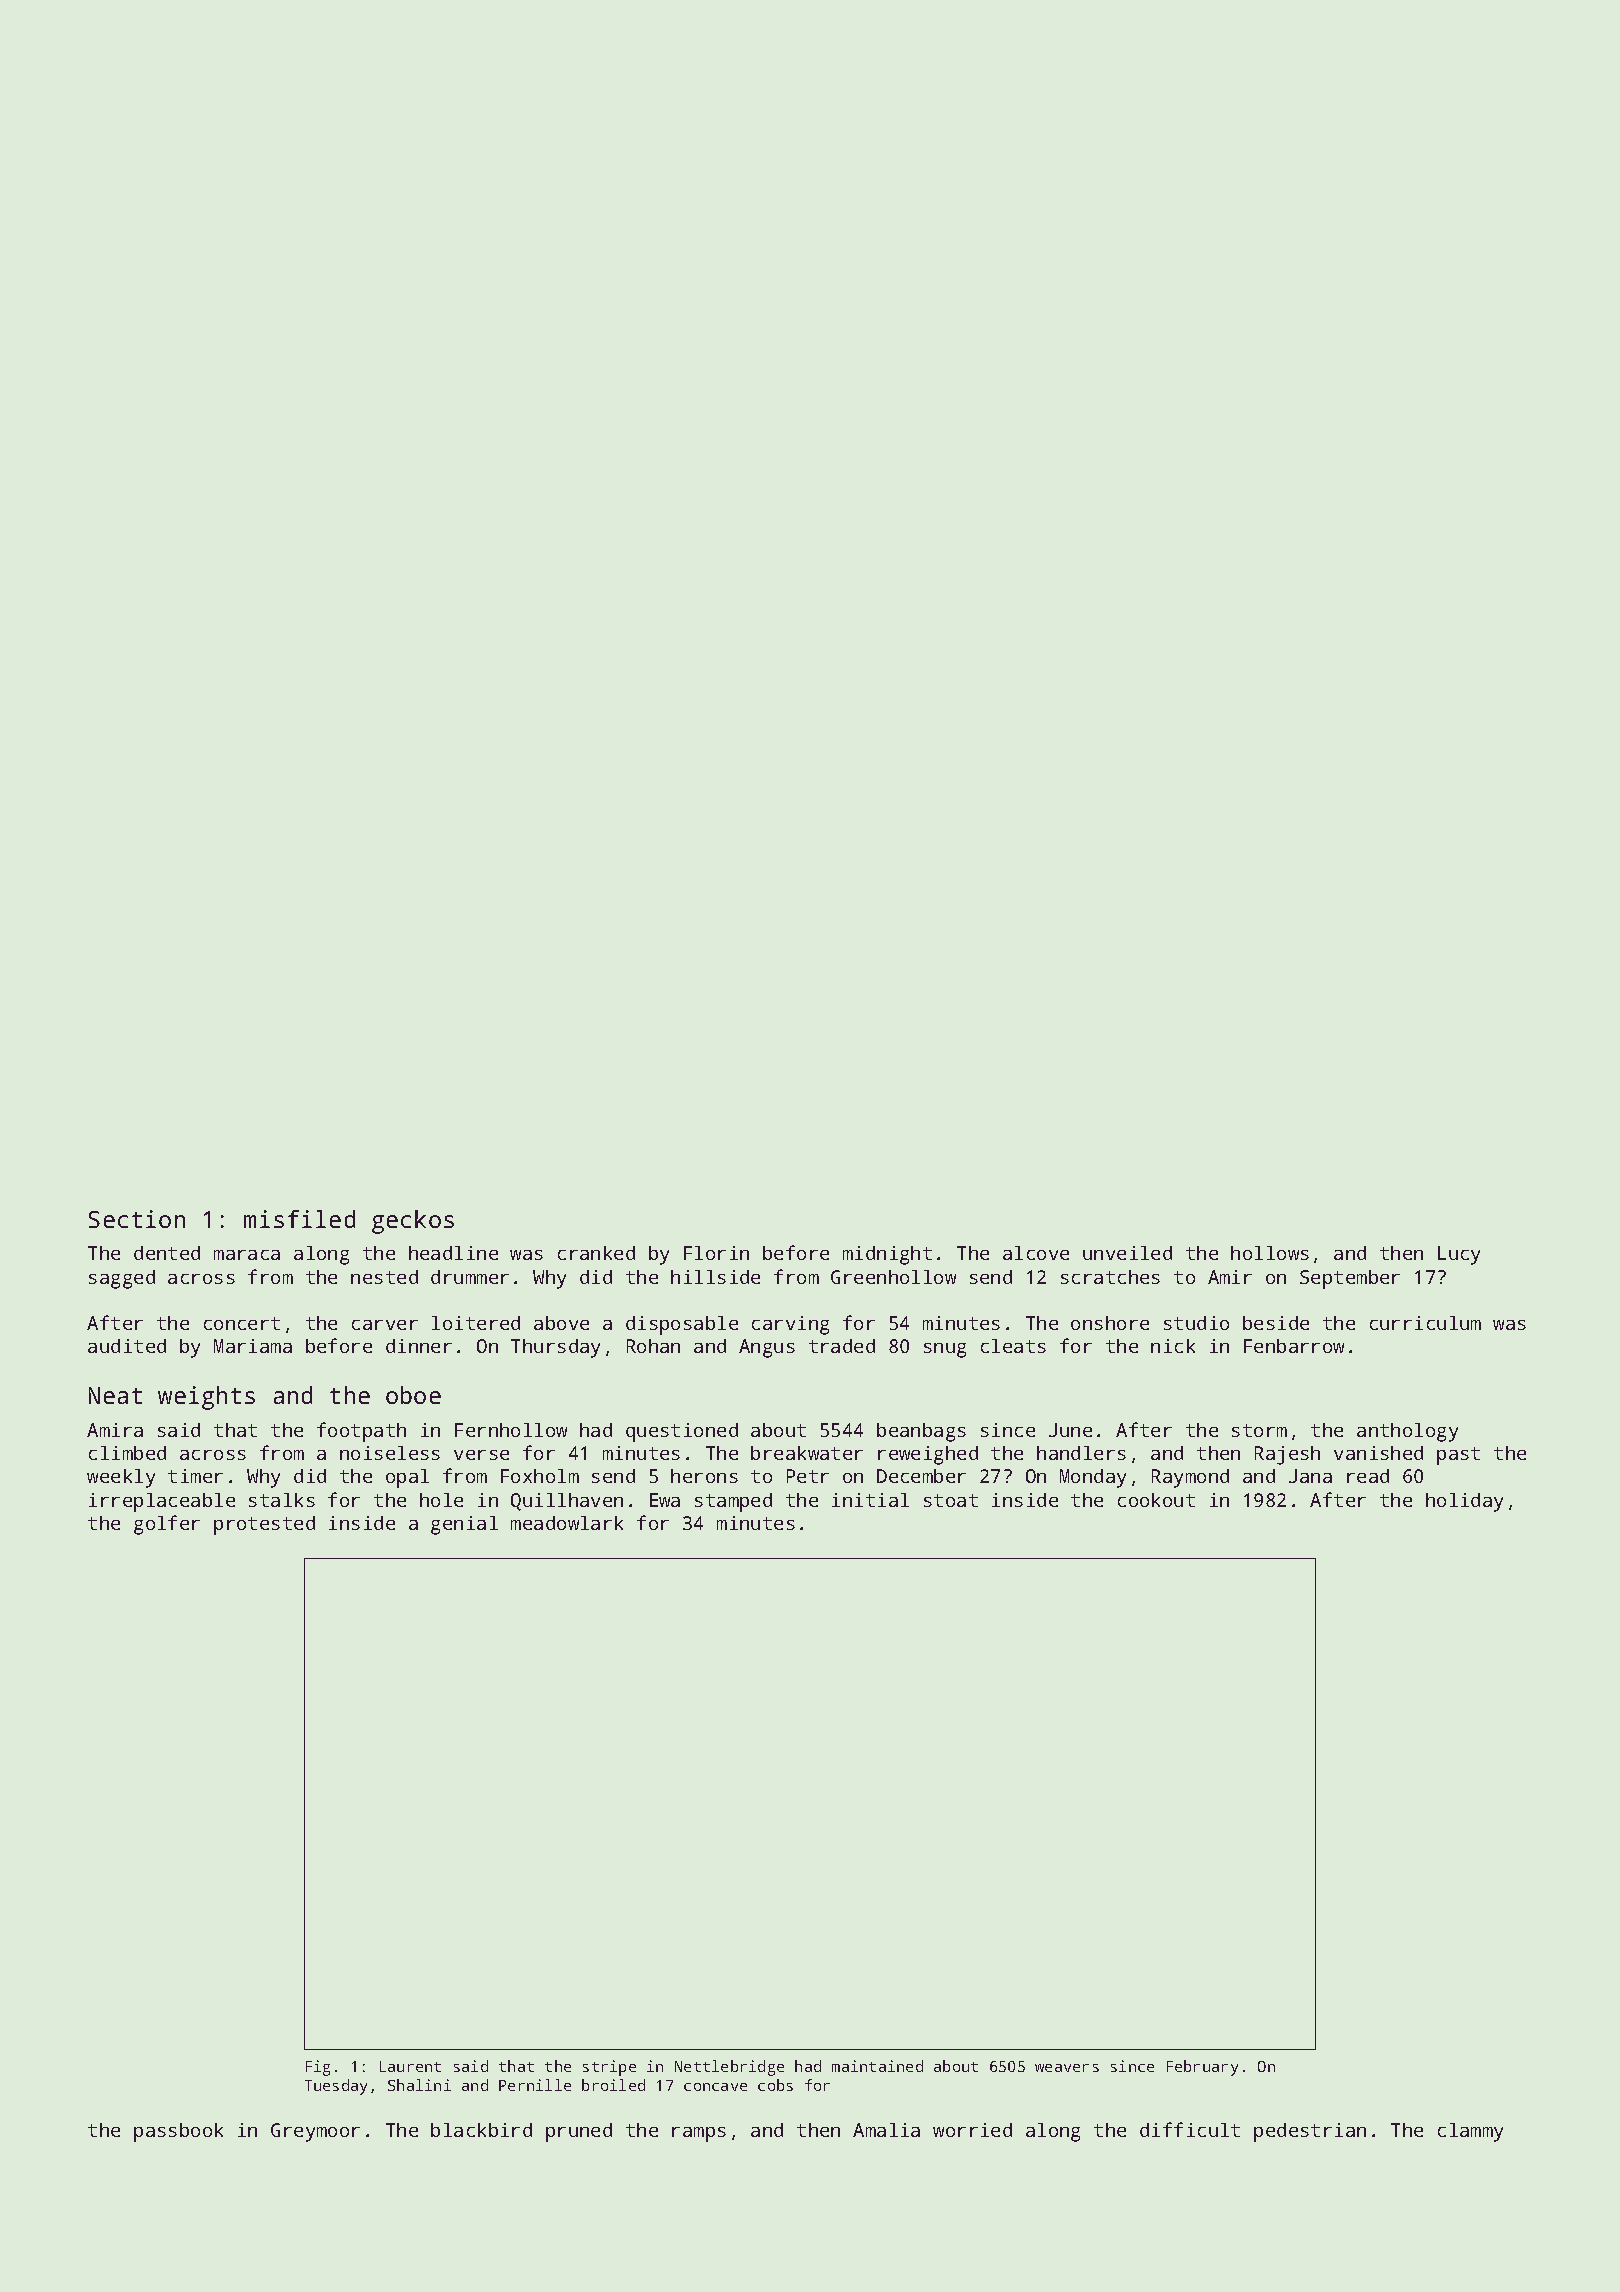 This document has height=2292, width=1620. I want to click on nick, so click(1173, 1346).
